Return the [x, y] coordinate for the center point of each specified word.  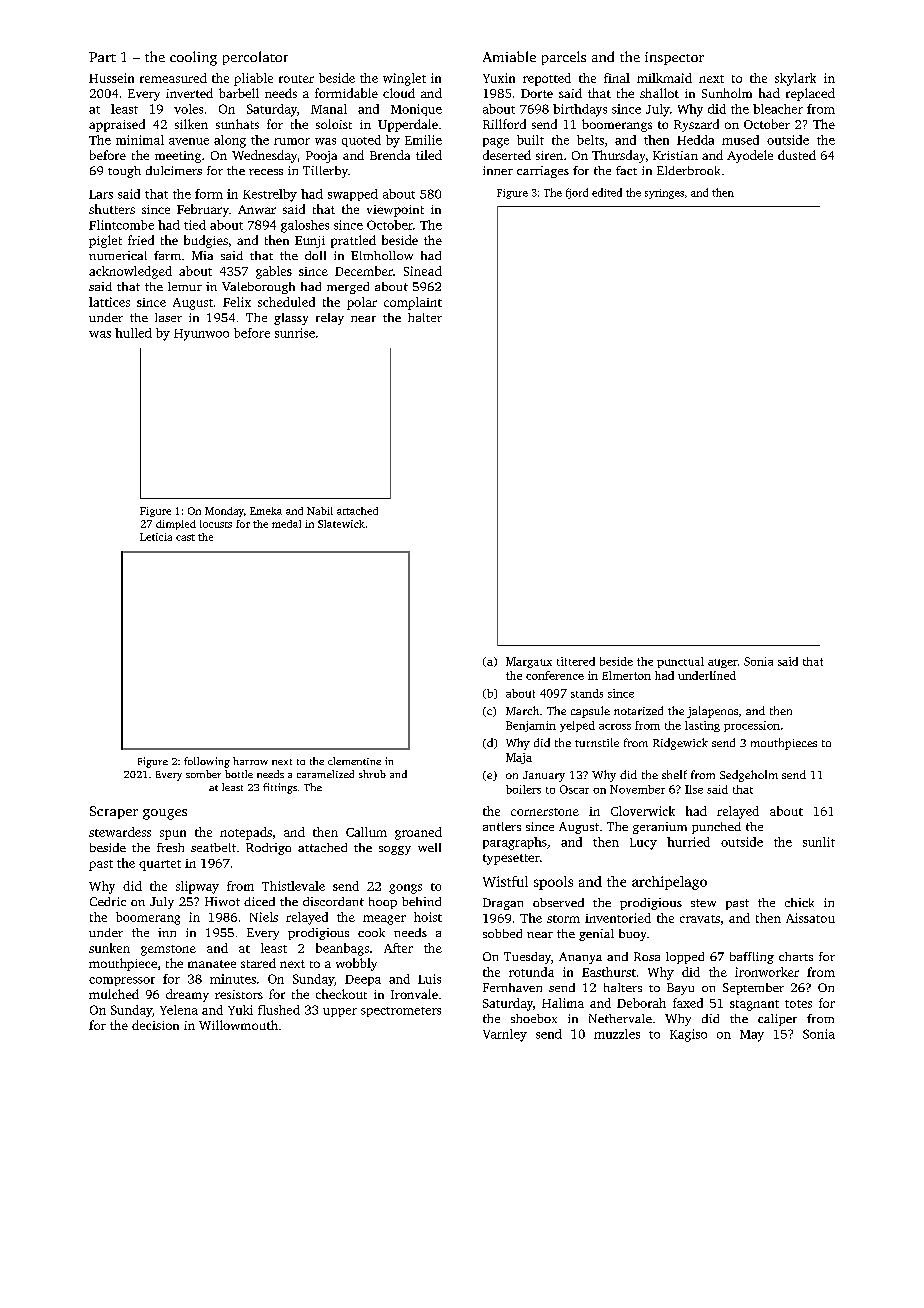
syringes [664, 194]
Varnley [505, 1035]
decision [155, 1025]
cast [185, 537]
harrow [250, 761]
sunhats [237, 124]
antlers [502, 826]
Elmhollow [382, 255]
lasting [702, 726]
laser [168, 317]
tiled [429, 155]
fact [626, 170]
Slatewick [341, 524]
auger [723, 663]
